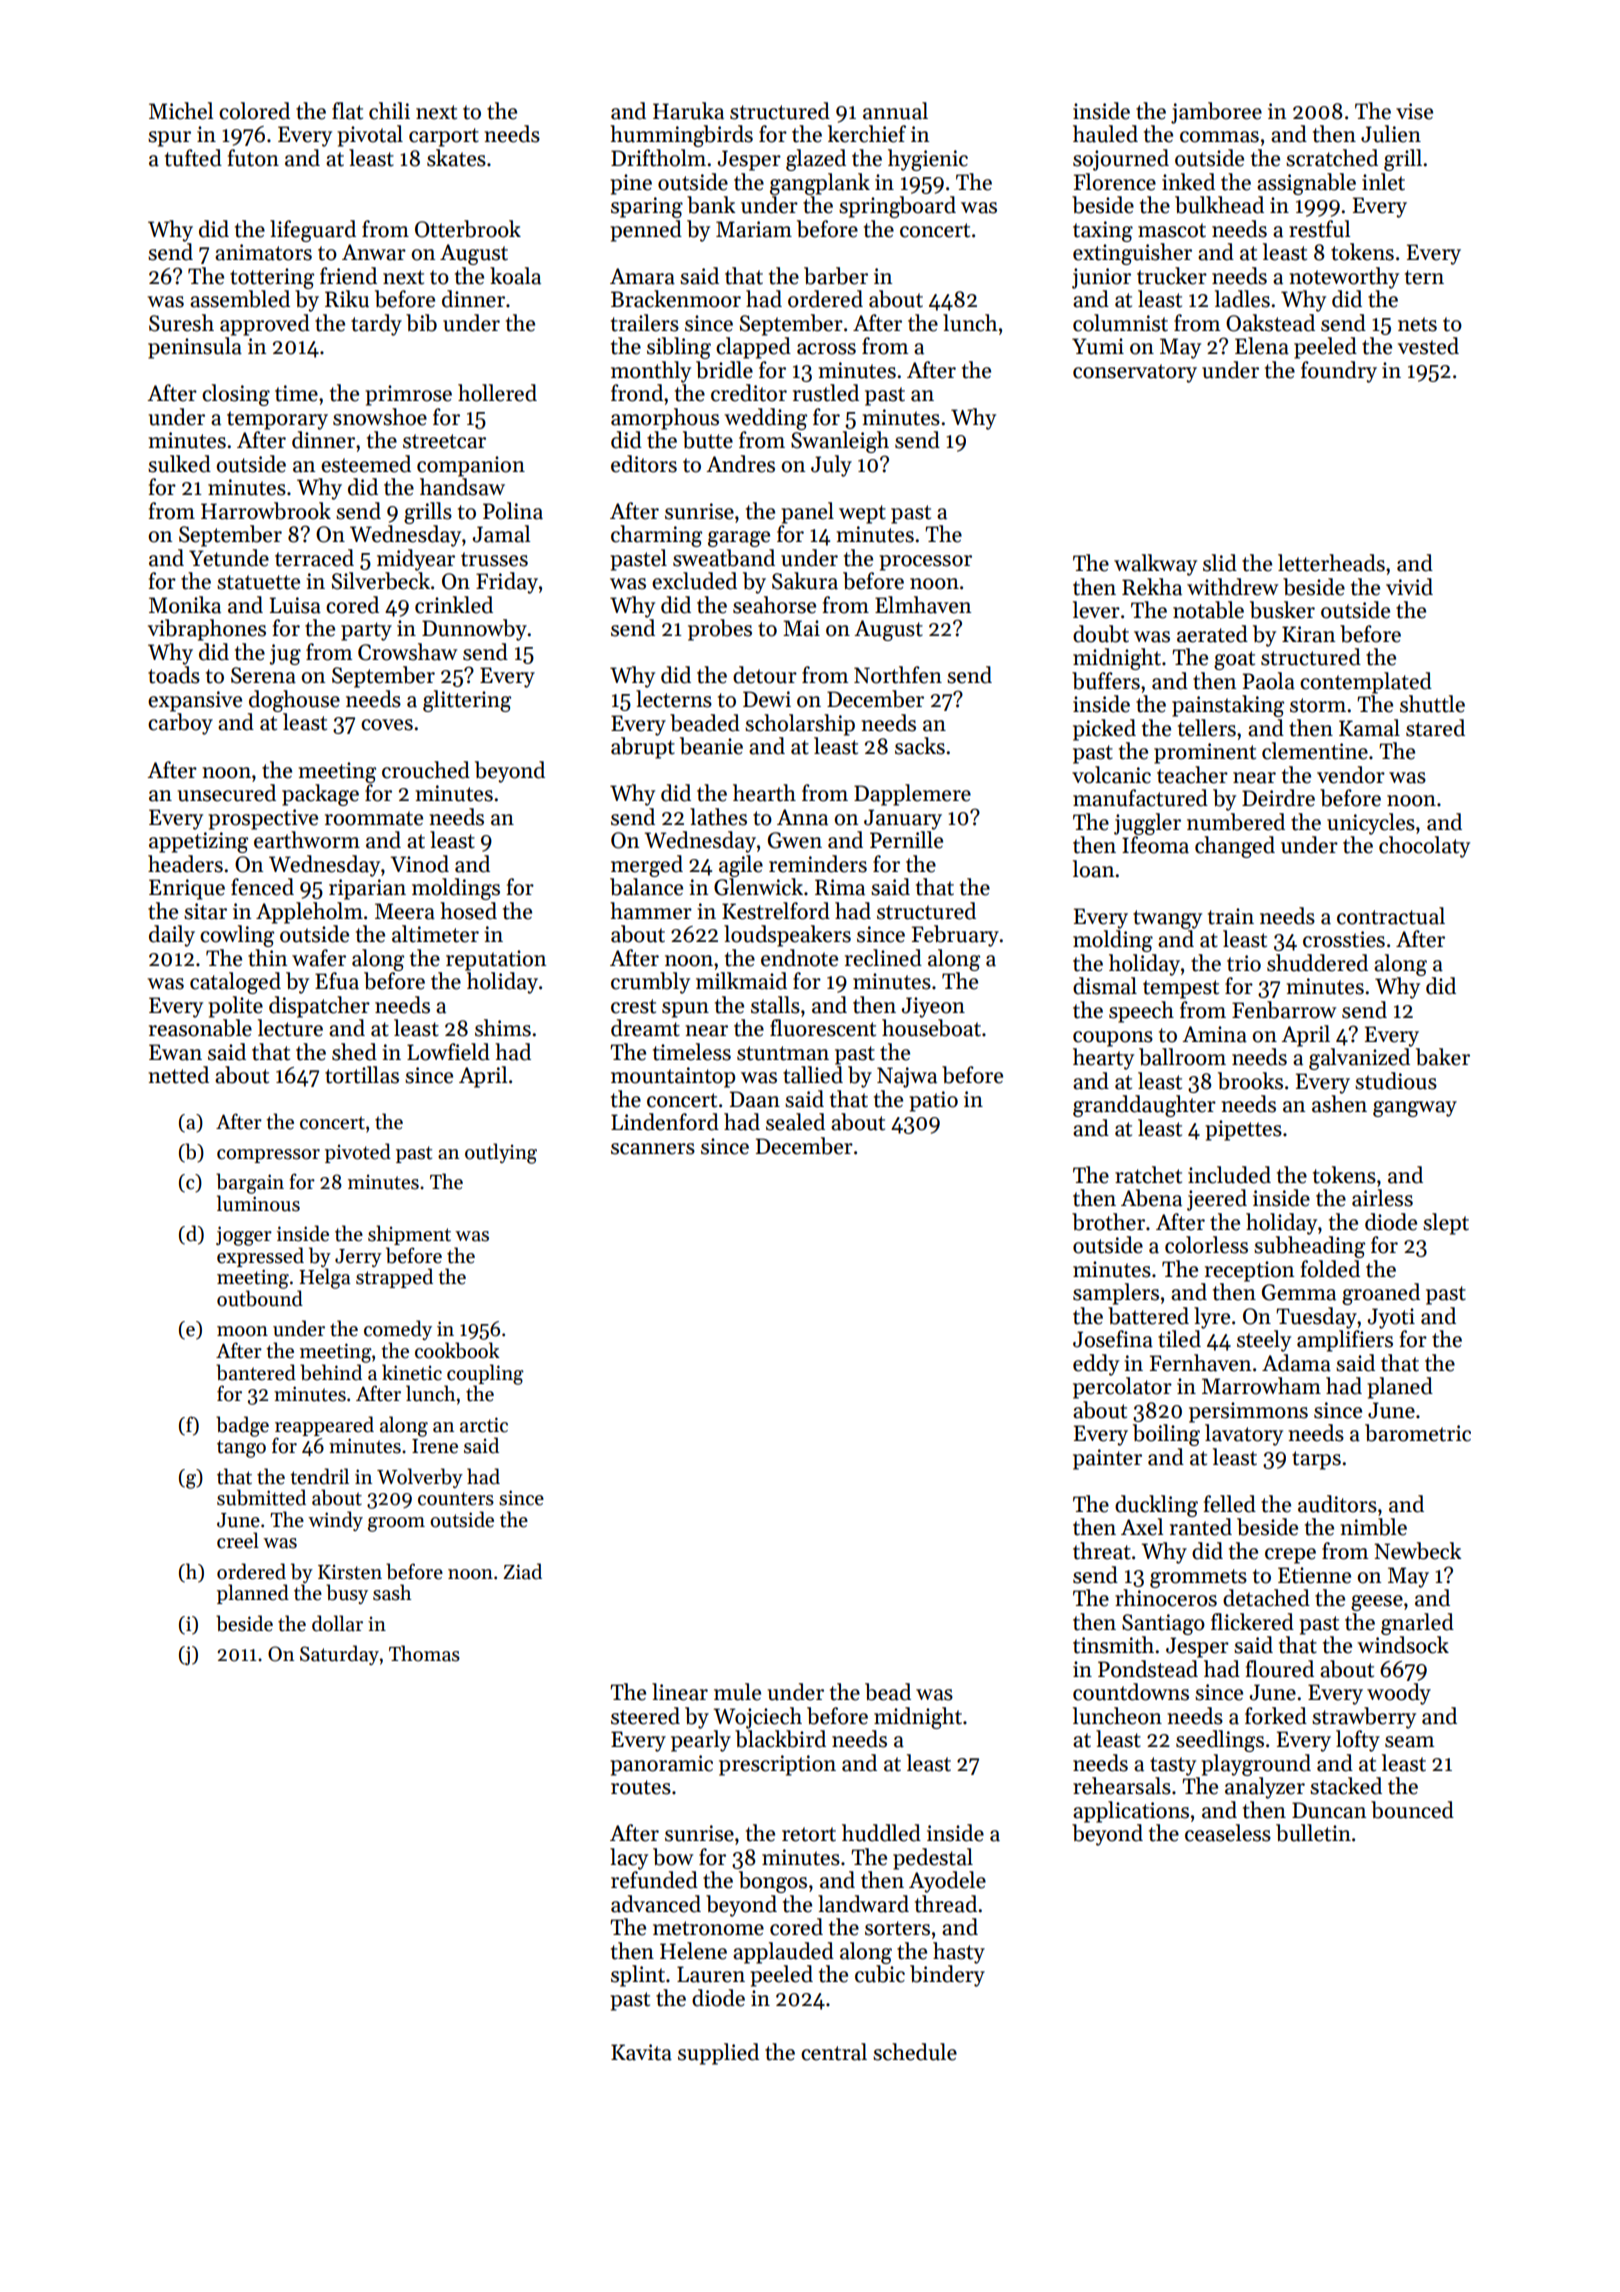  Describe the element at coordinates (907, 1077) in the page. I see `Najwa` at that location.
